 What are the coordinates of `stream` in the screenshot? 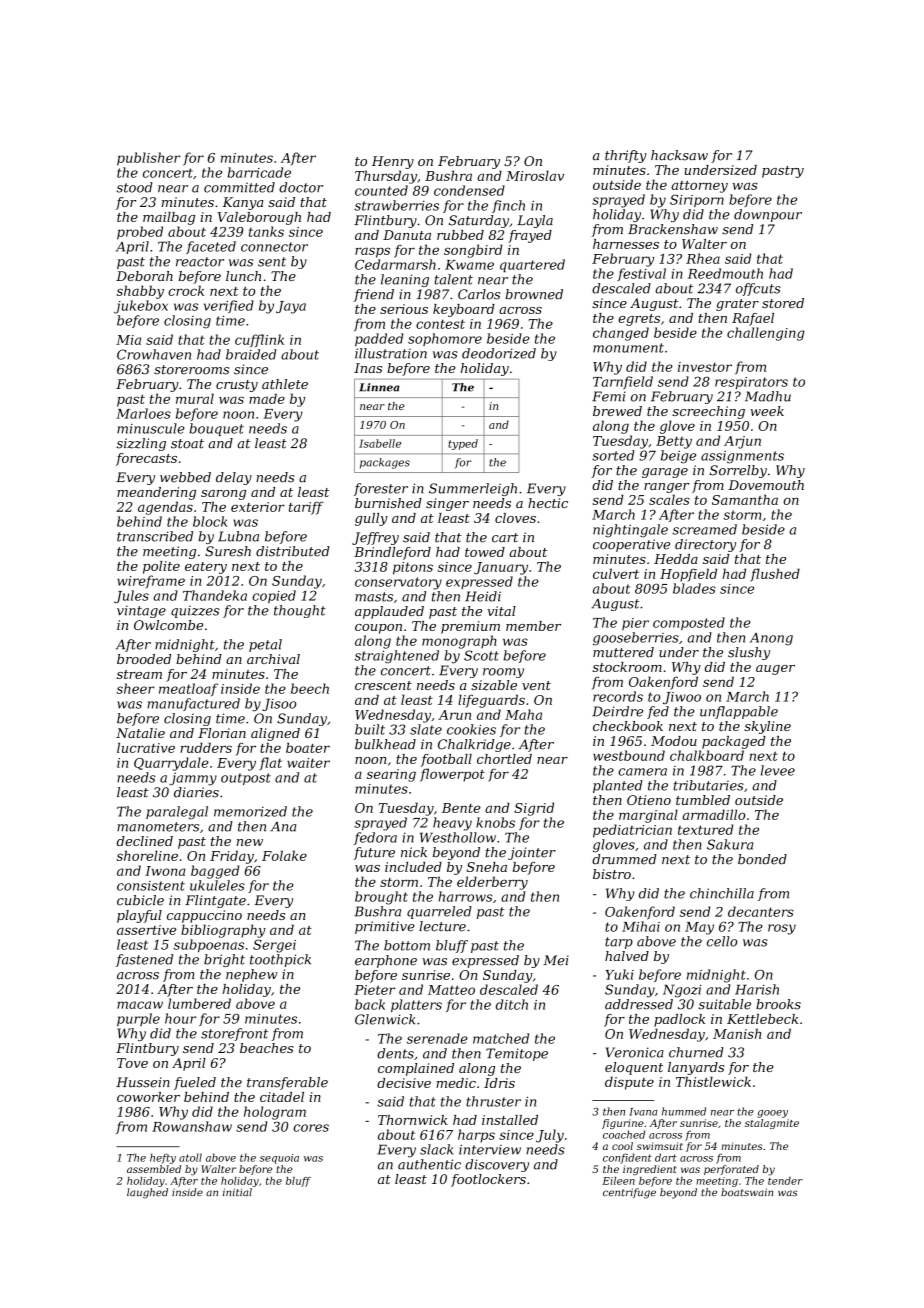 It's located at (139, 674).
